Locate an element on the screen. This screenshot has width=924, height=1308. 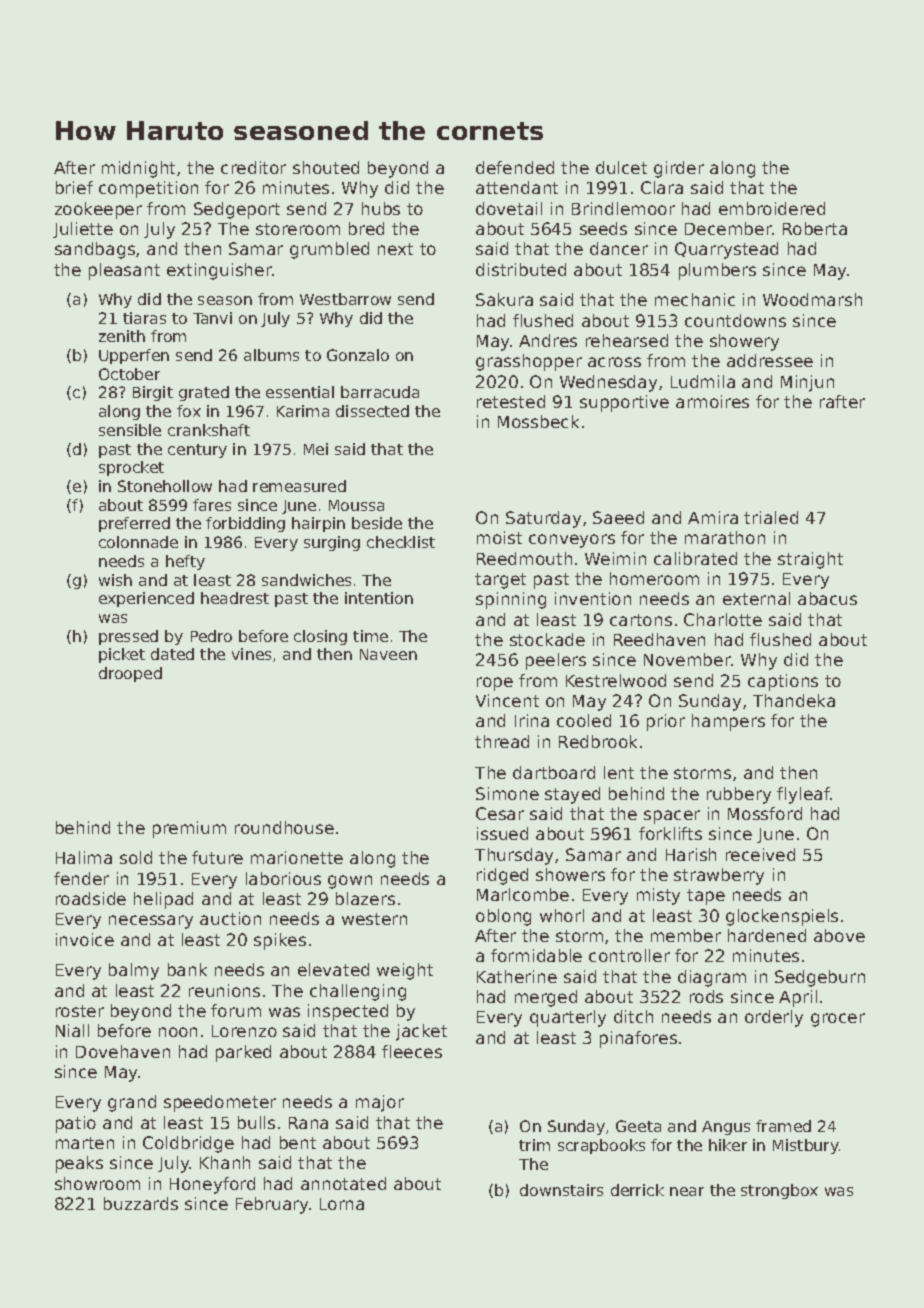
pinafores is located at coordinates (638, 1039).
